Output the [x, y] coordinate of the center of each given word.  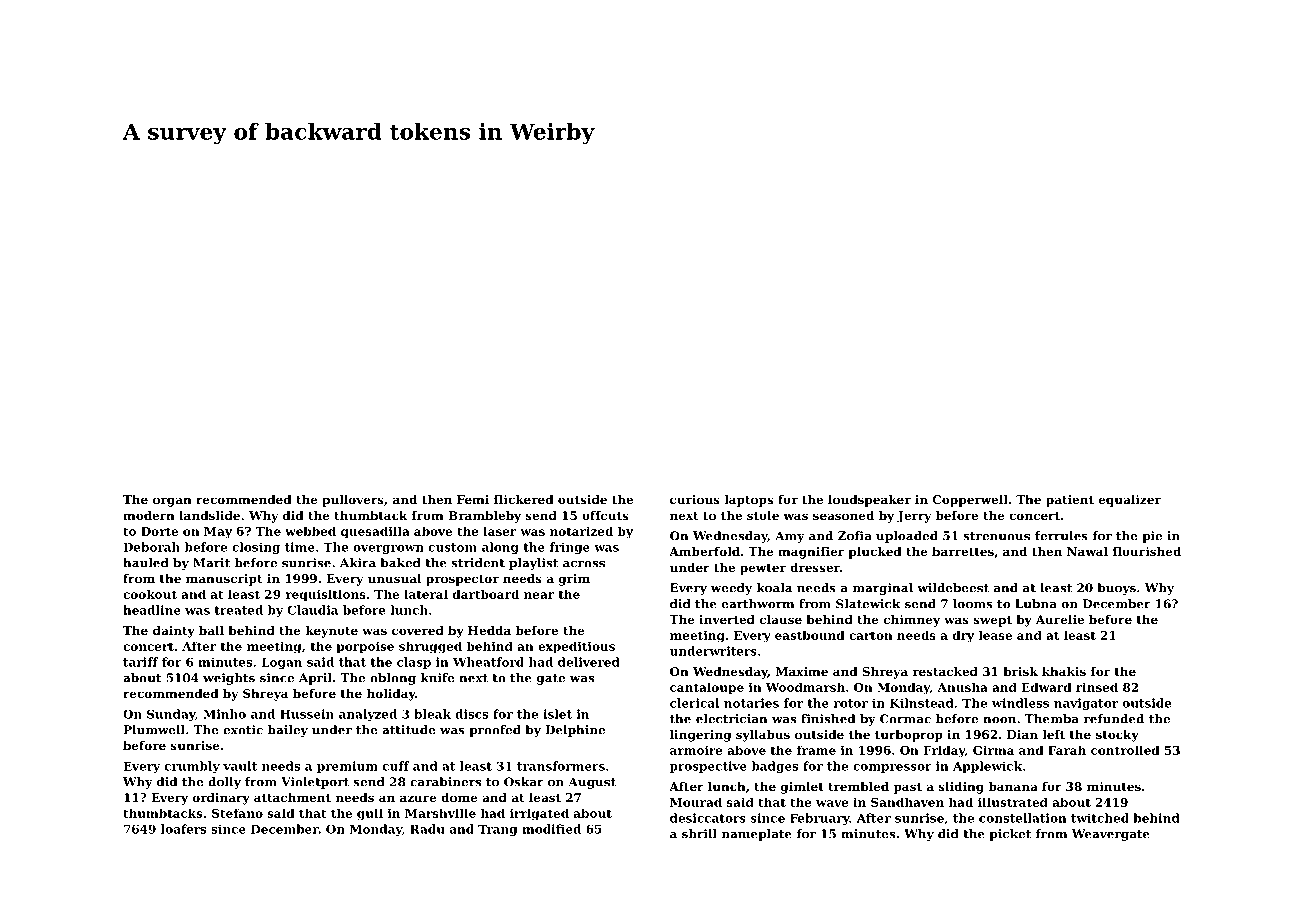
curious [695, 499]
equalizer [1130, 501]
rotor [850, 703]
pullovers [353, 501]
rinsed [1097, 687]
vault [240, 766]
